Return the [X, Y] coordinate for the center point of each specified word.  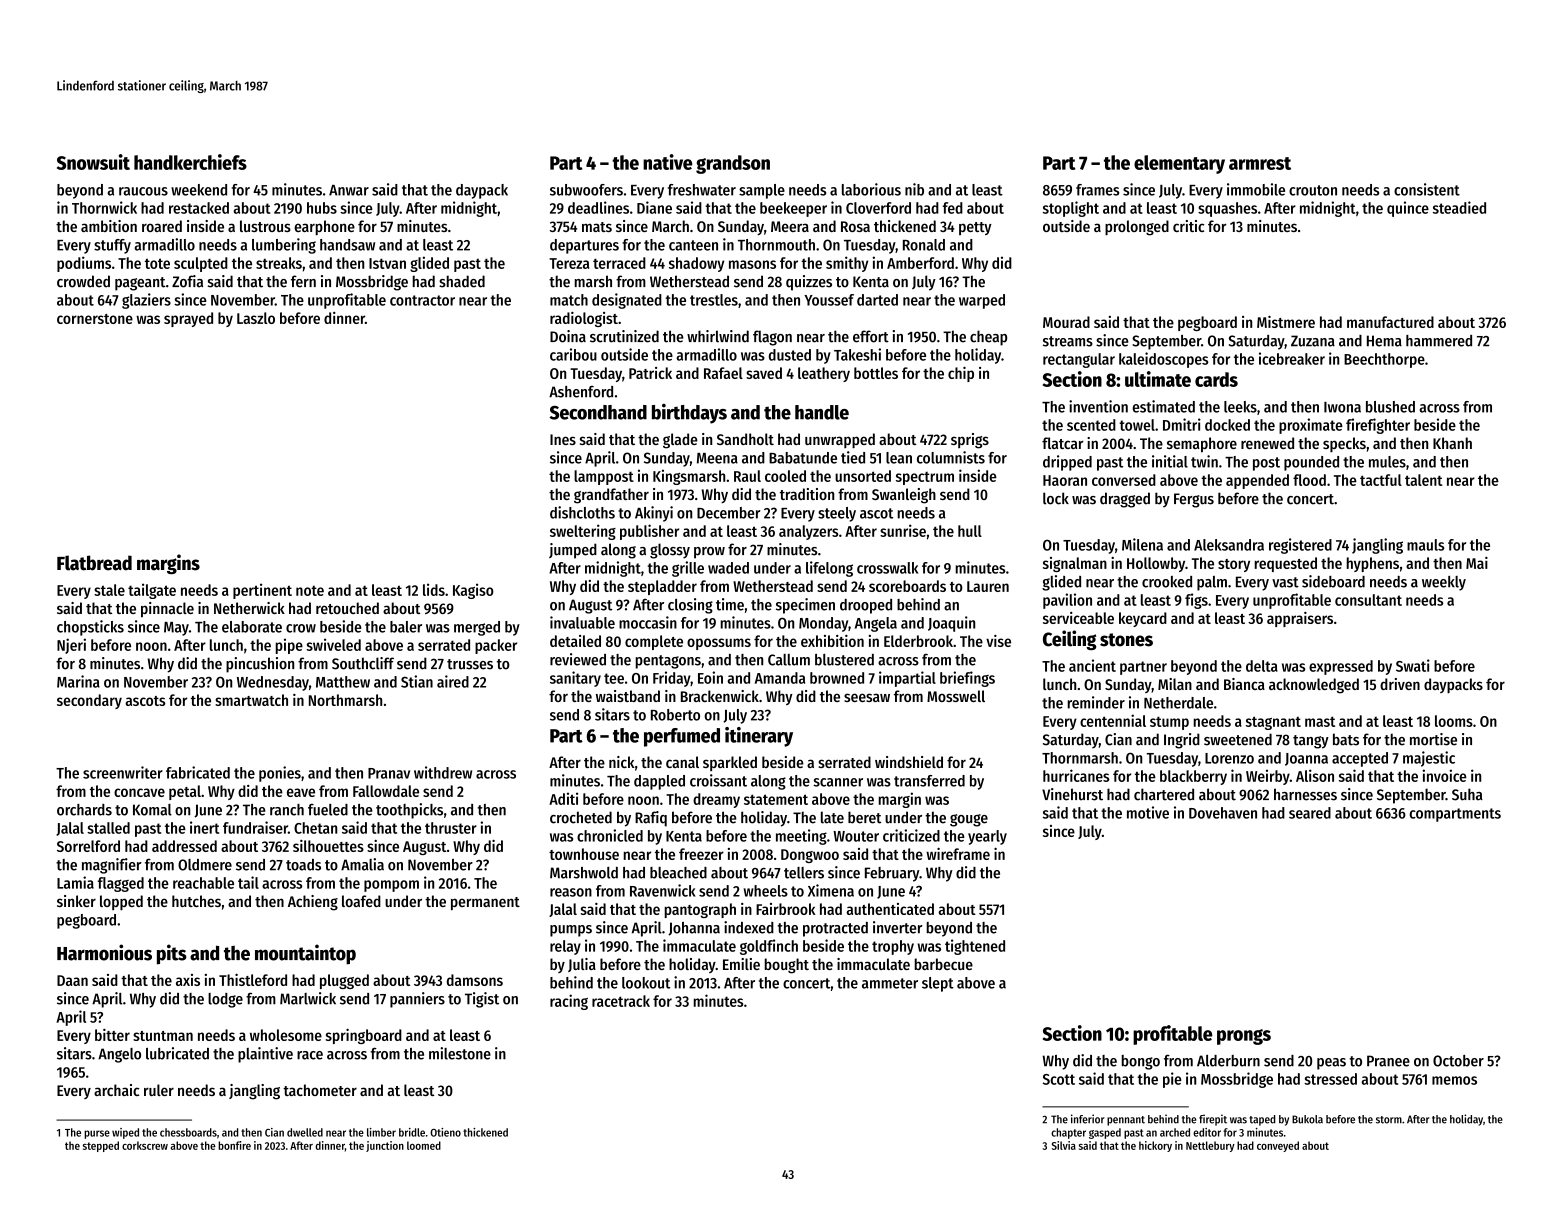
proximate [1311, 426]
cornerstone [95, 319]
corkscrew [145, 1145]
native [667, 162]
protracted [835, 929]
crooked [1167, 582]
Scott [1059, 1079]
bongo [1141, 1062]
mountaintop [305, 954]
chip [961, 374]
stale [109, 590]
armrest [1260, 163]
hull [970, 531]
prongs [1244, 1037]
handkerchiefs [190, 162]
